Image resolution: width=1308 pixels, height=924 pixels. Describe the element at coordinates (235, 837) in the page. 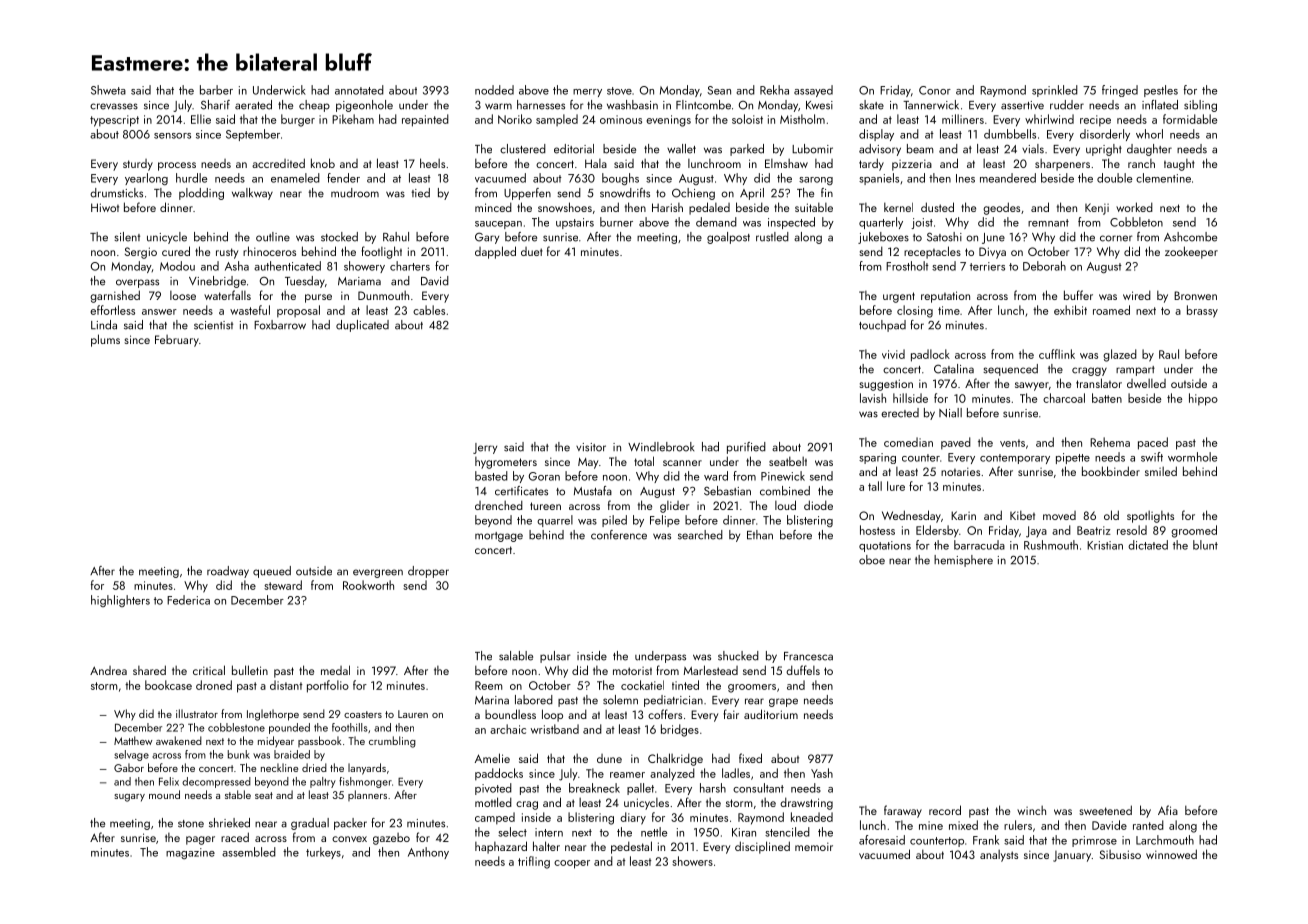

I see `raced` at that location.
